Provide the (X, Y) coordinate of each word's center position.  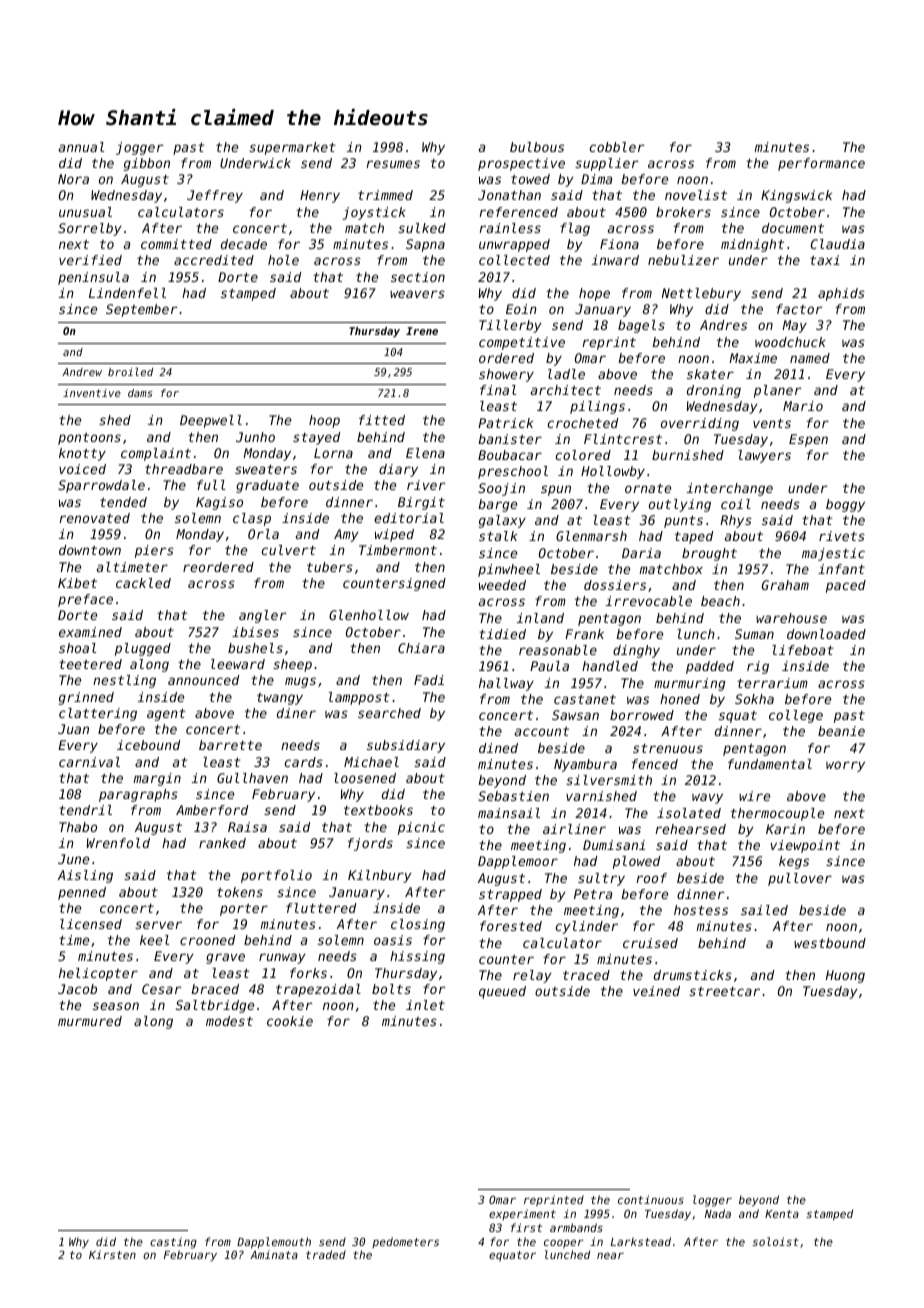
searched (389, 713)
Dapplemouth (274, 1243)
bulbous (537, 147)
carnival (89, 762)
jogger (140, 148)
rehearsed (690, 829)
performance (821, 164)
